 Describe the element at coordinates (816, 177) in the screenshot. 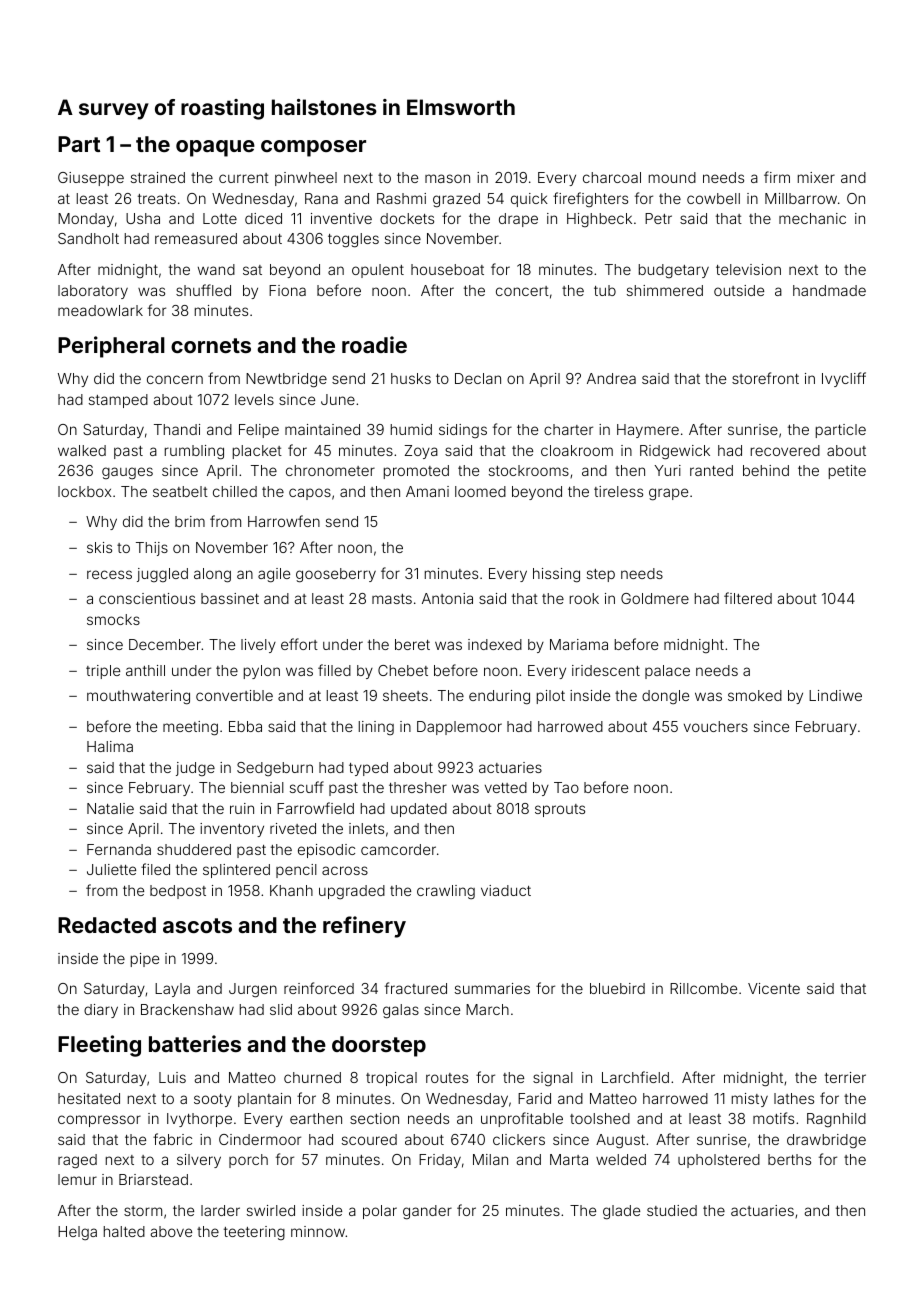

I see `mixer` at that location.
